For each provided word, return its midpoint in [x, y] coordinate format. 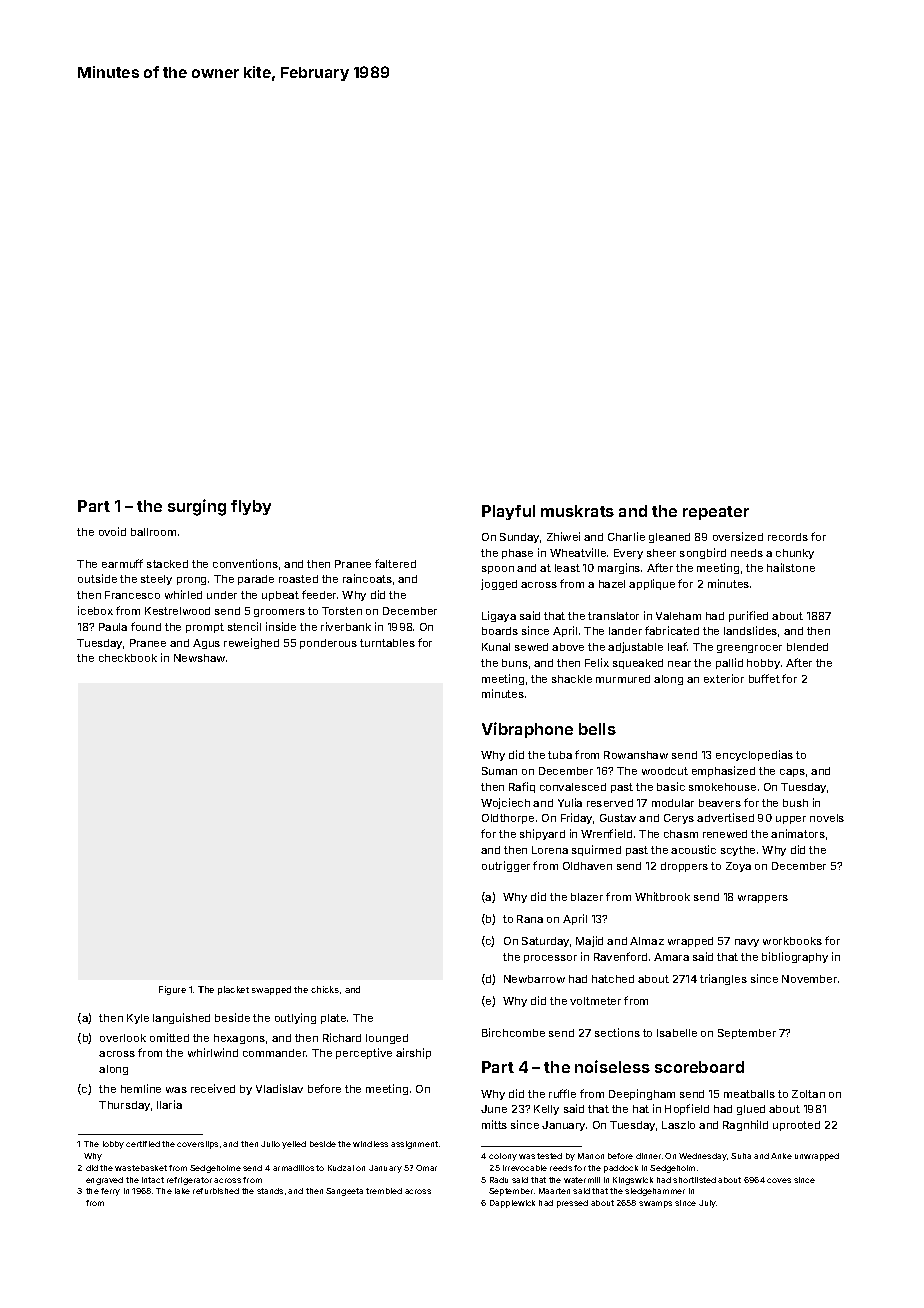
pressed [572, 1204]
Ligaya [499, 616]
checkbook [128, 658]
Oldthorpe [508, 819]
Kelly [546, 1110]
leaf [678, 646]
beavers [720, 803]
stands [270, 1191]
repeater [716, 513]
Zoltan [808, 1094]
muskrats [577, 511]
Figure [172, 990]
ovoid [112, 531]
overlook [123, 1038]
